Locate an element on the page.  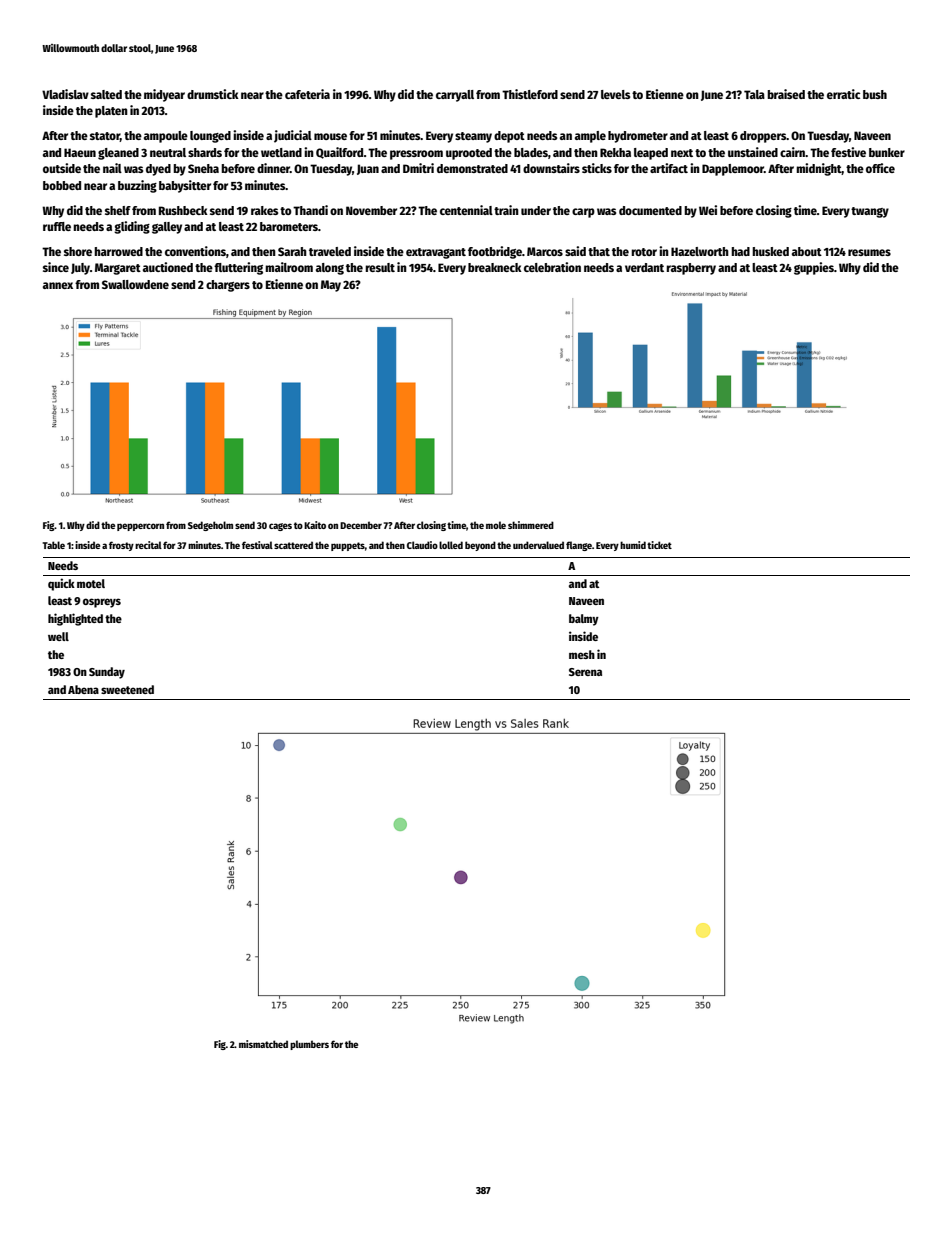
guppies is located at coordinates (814, 268).
